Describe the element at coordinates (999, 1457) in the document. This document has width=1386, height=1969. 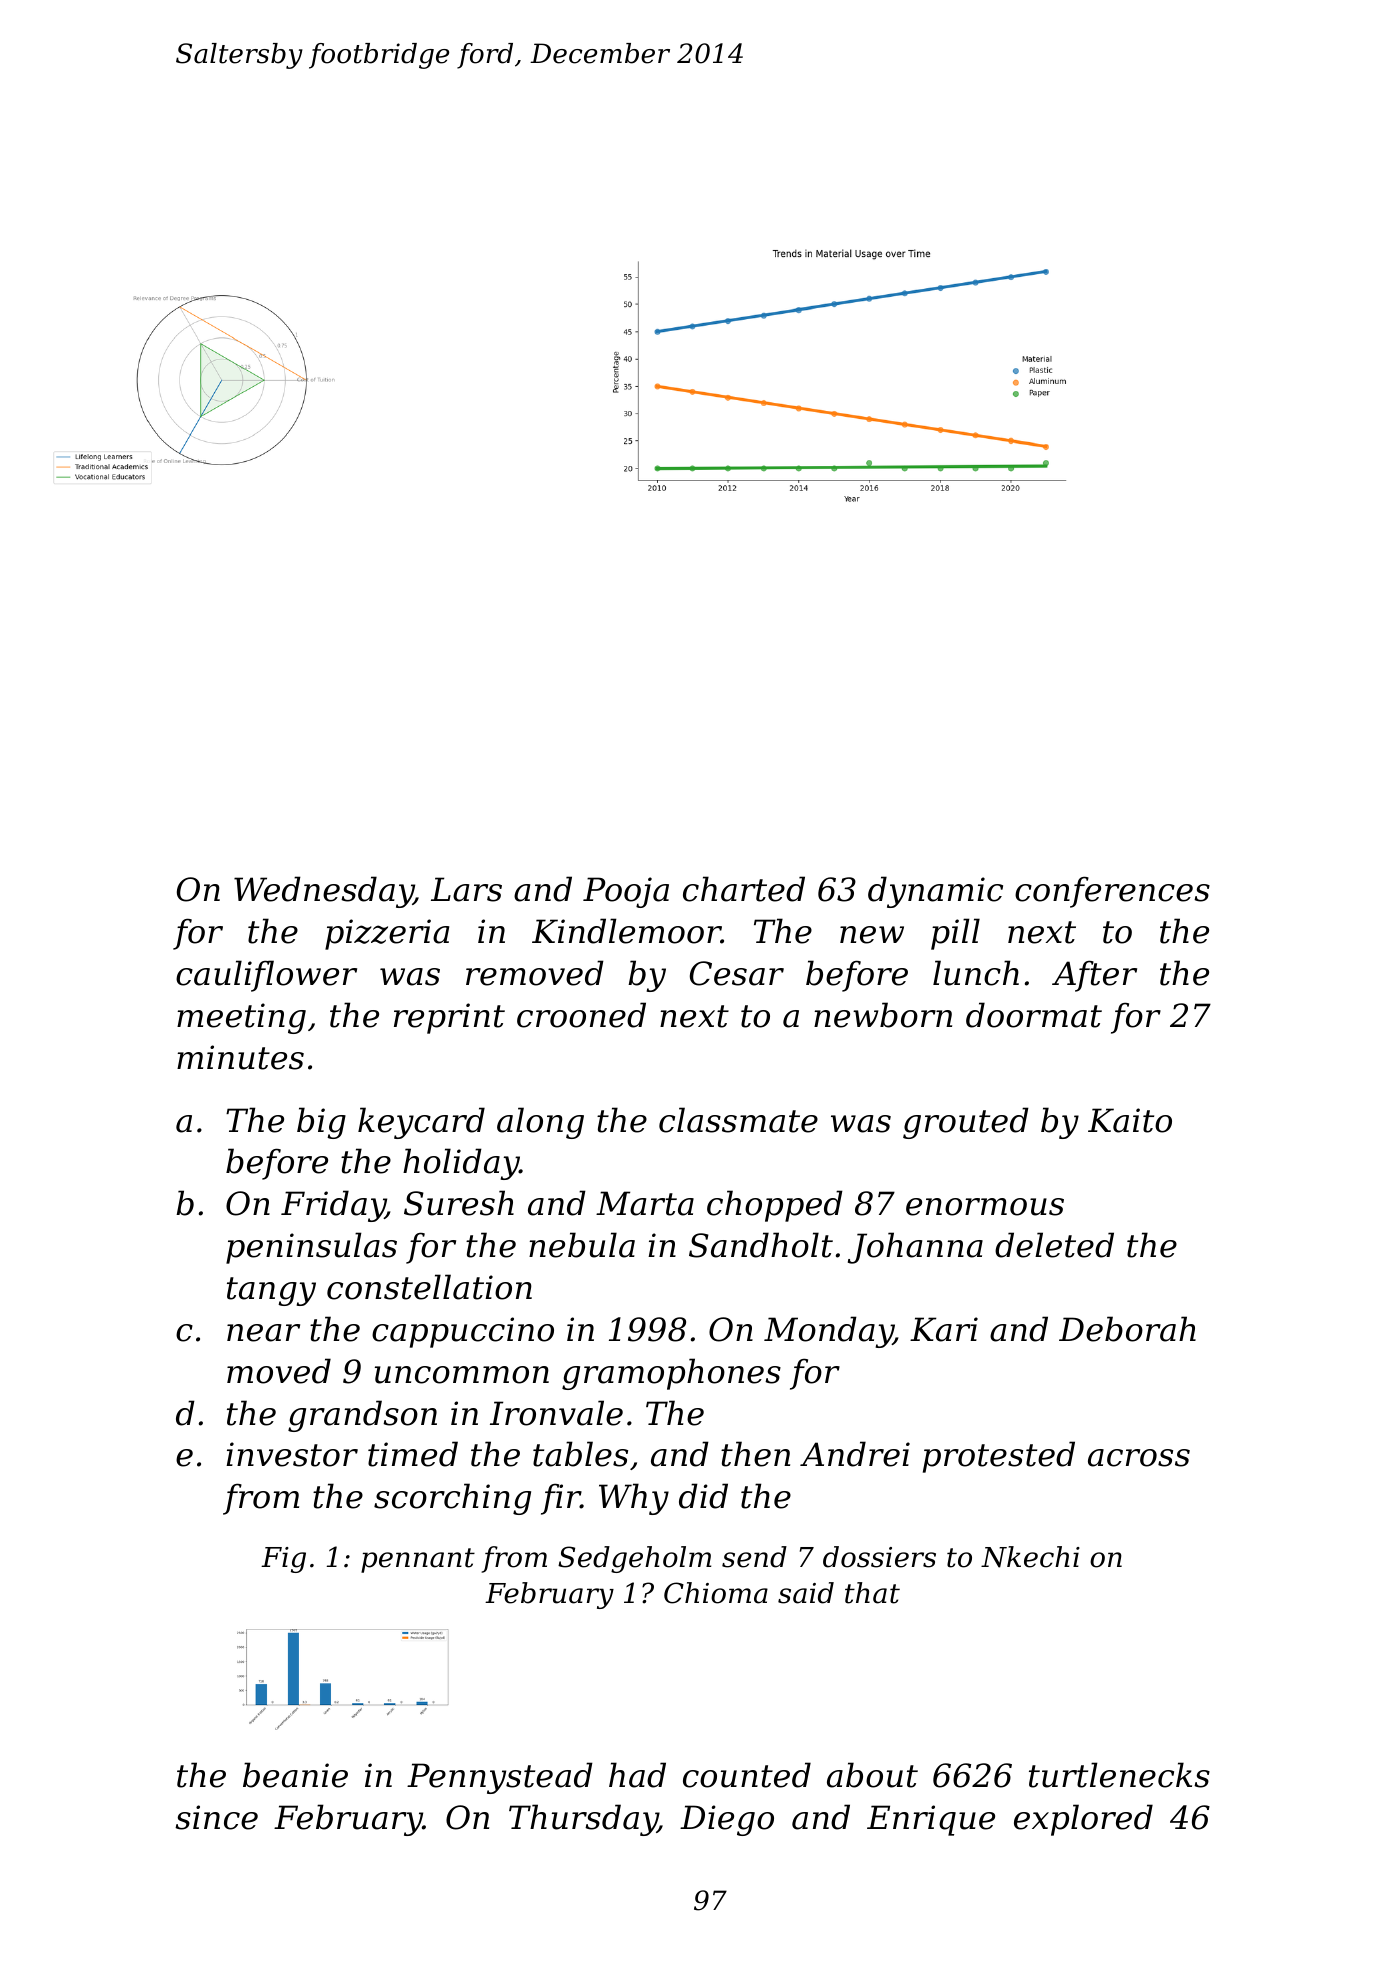
I see `protested` at that location.
